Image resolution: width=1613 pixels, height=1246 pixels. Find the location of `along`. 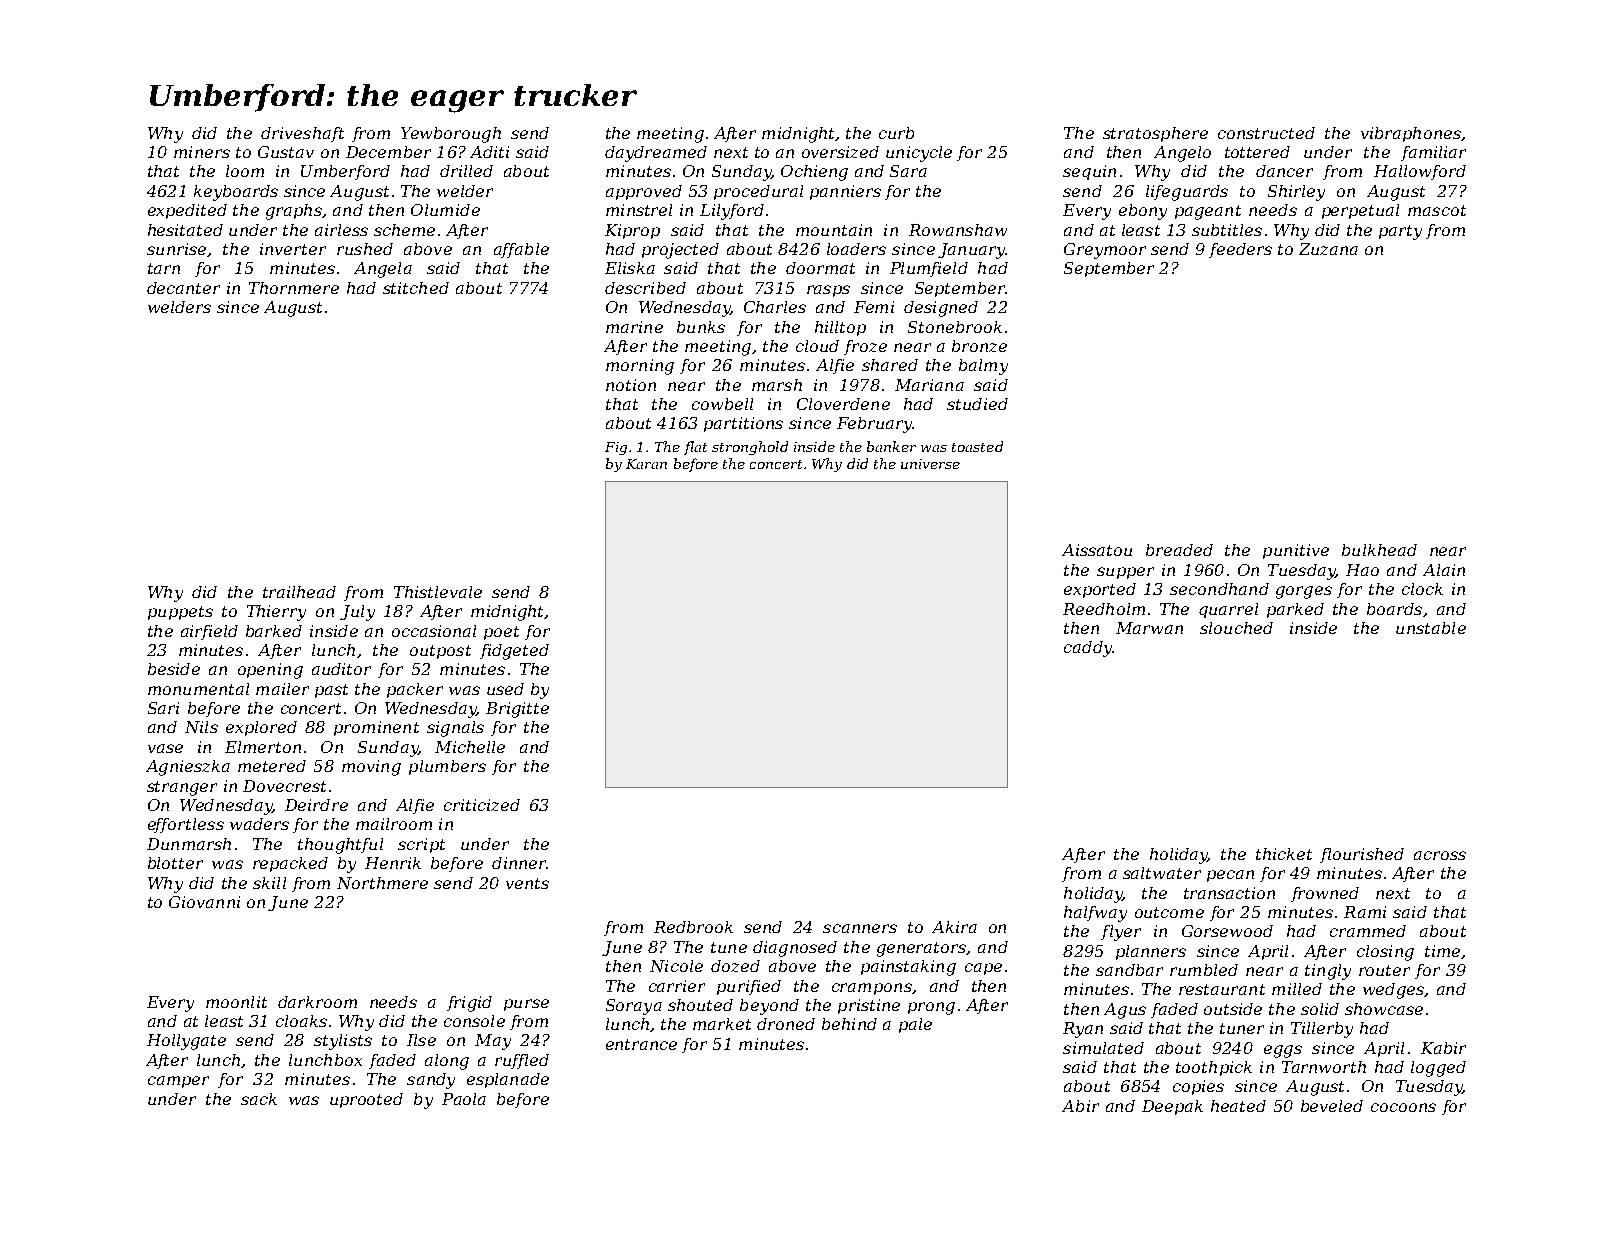

along is located at coordinates (447, 1062).
